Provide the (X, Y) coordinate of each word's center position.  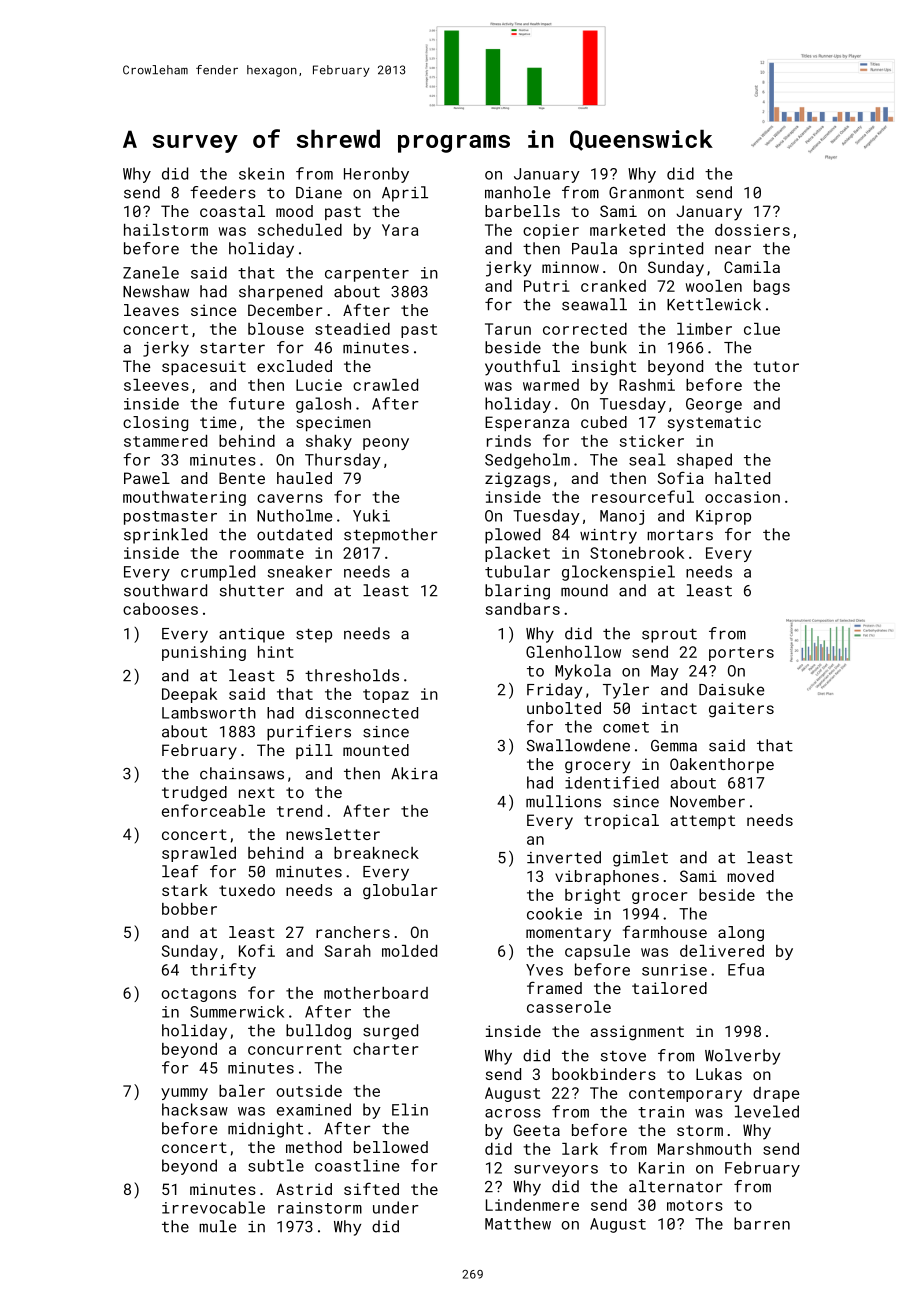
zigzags (517, 480)
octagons (198, 995)
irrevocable (213, 1207)
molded (409, 951)
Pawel (147, 478)
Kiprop (723, 517)
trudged (194, 794)
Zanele (151, 272)
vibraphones (607, 877)
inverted (564, 857)
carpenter (367, 275)
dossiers (752, 230)
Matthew (518, 1223)
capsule (597, 952)
